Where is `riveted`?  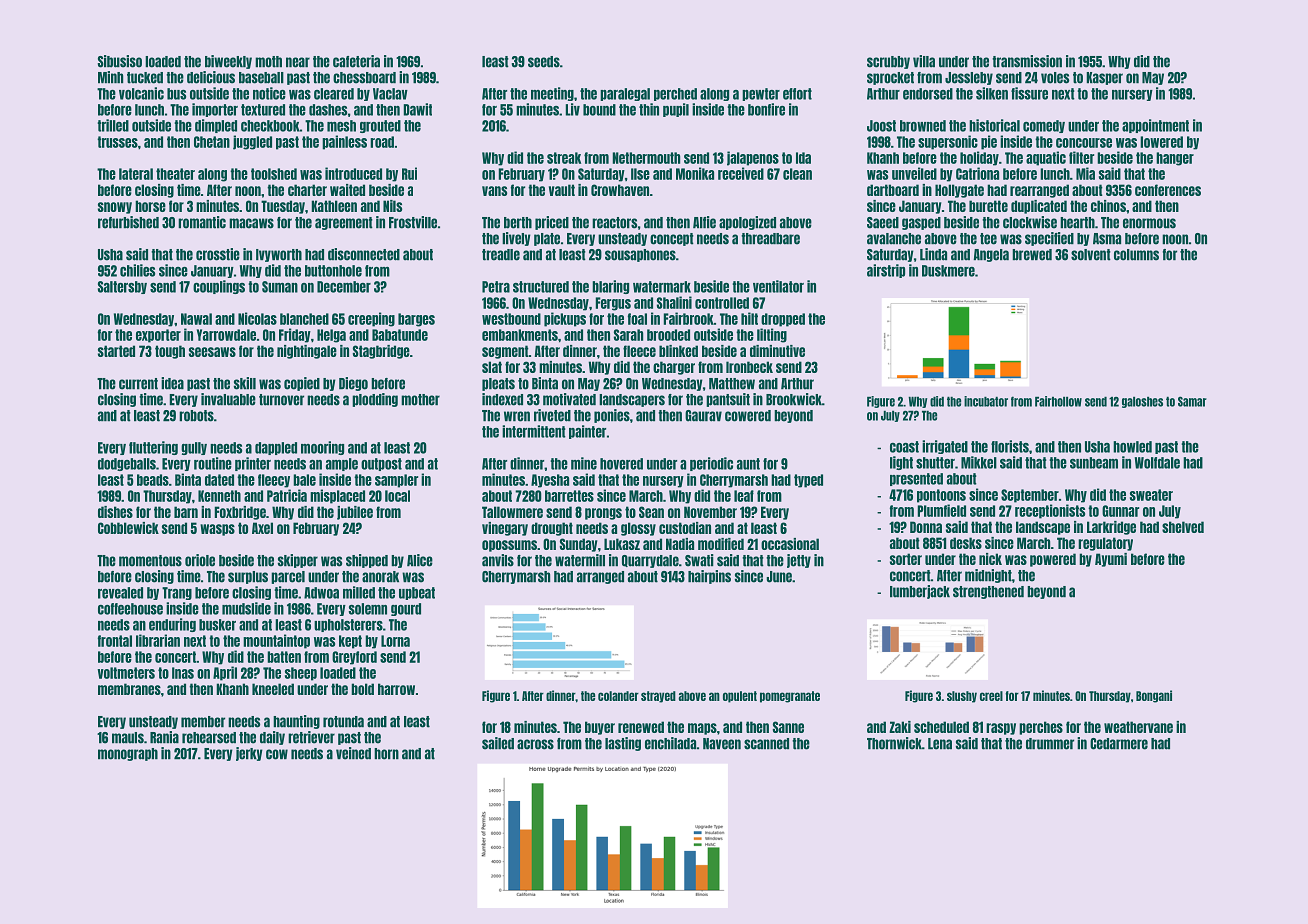 riveted is located at coordinates (552, 415).
